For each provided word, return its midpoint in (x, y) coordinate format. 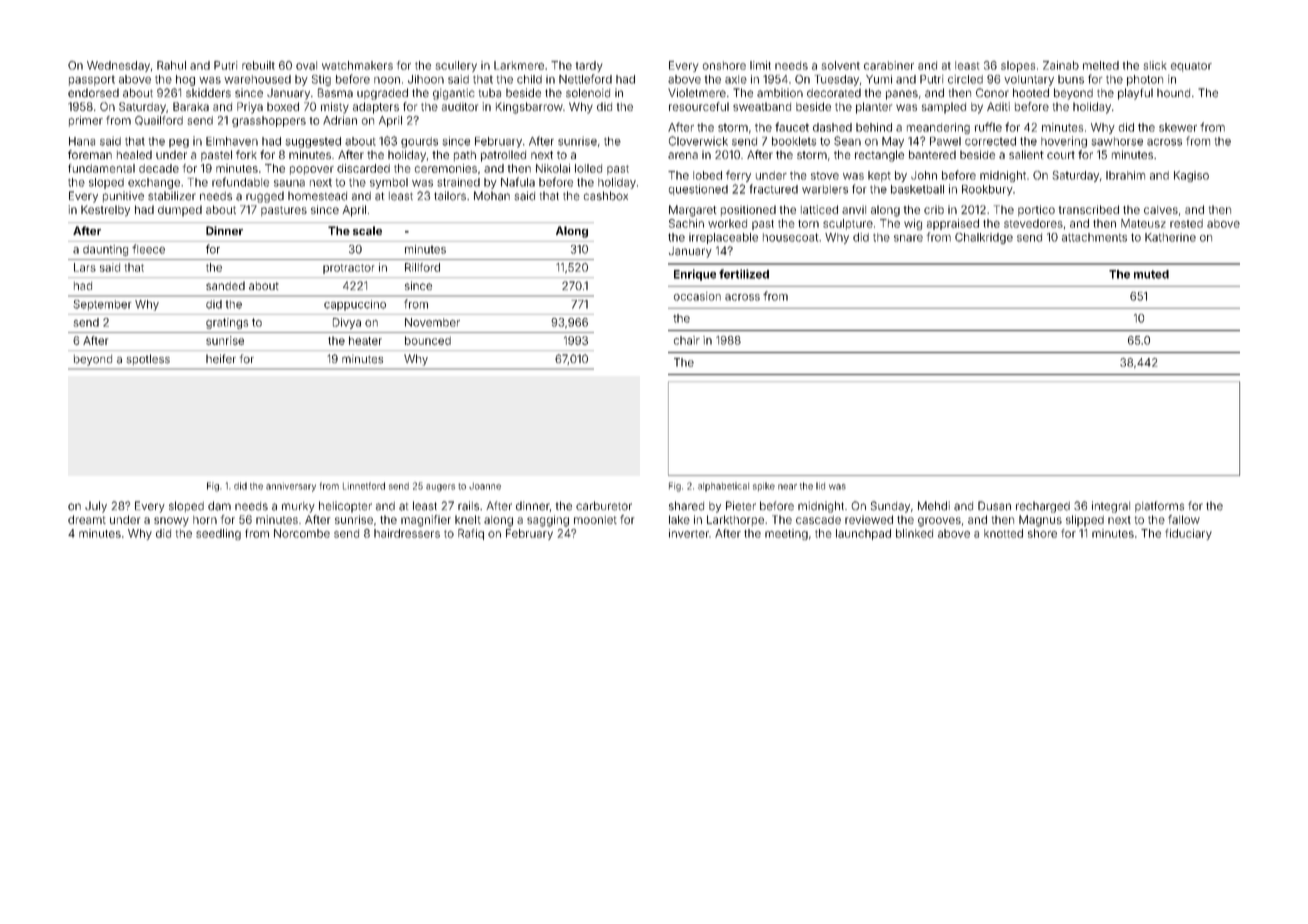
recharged (1043, 507)
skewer (1178, 127)
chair (687, 340)
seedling (218, 534)
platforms (1159, 506)
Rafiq (471, 534)
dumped (180, 211)
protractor (348, 269)
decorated (834, 93)
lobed (707, 175)
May (893, 142)
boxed (283, 106)
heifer (221, 359)
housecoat (790, 237)
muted (1151, 274)
